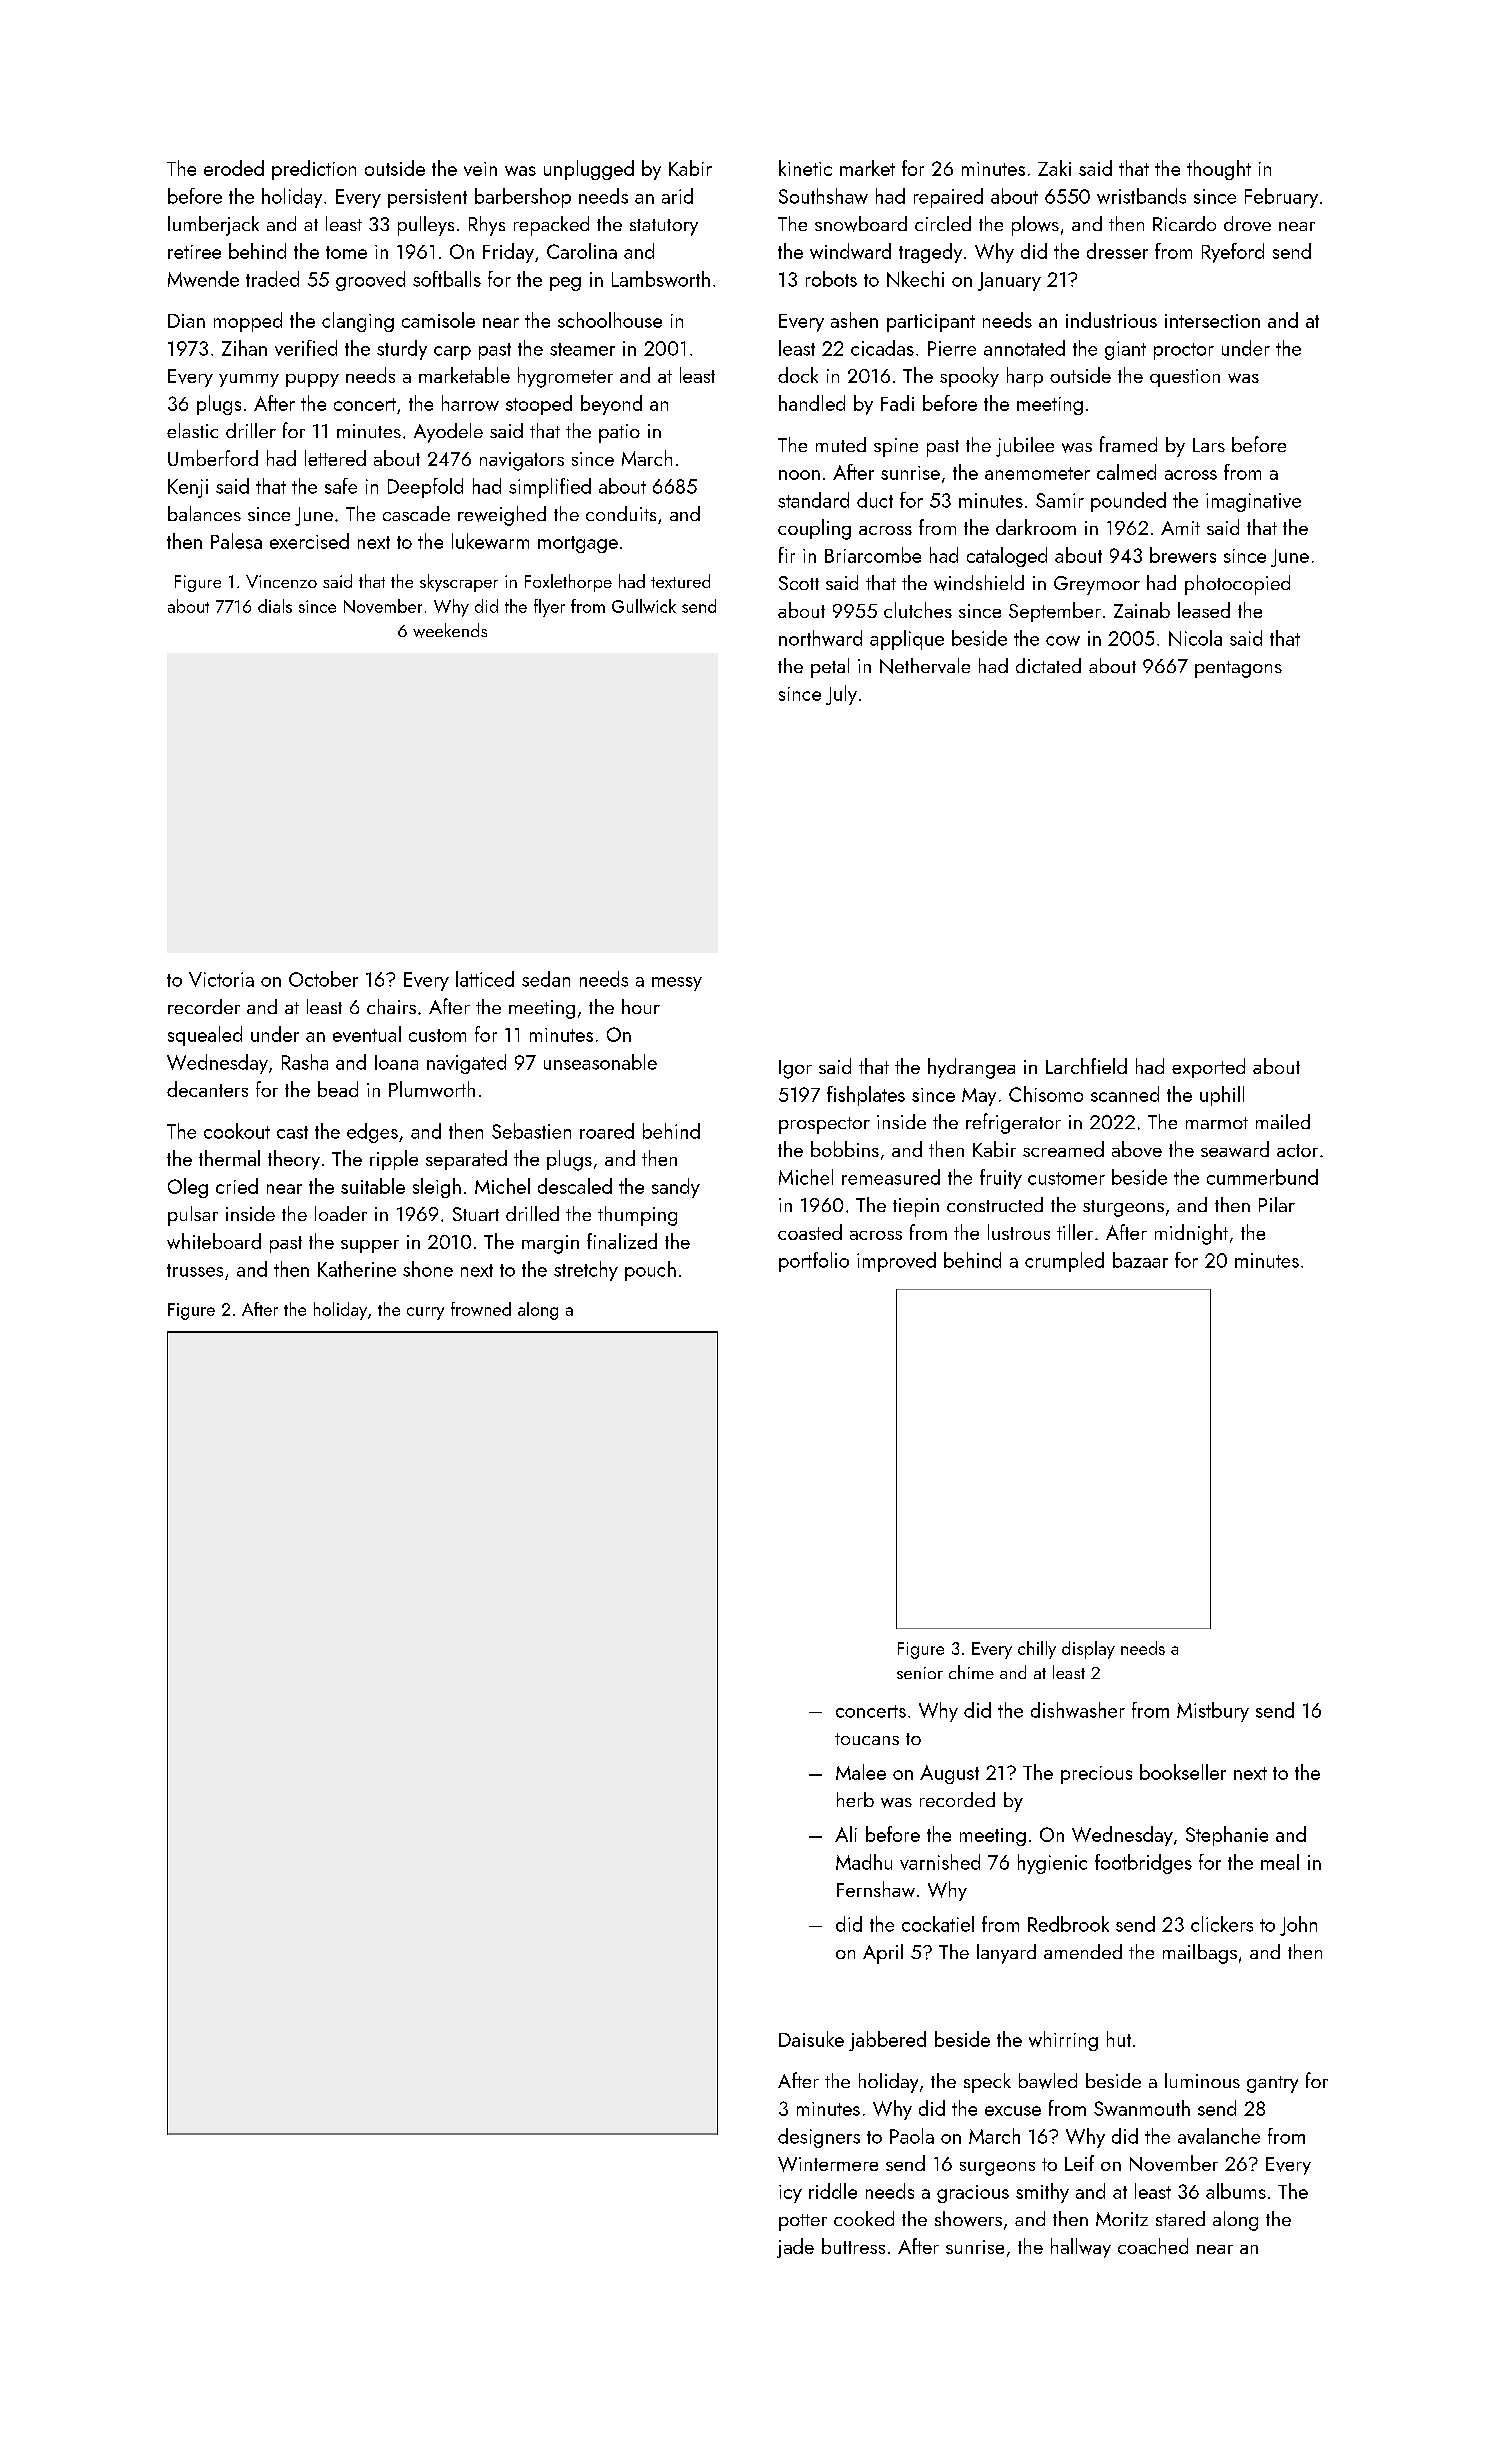 The image size is (1496, 2464). Describe the element at coordinates (1219, 170) in the screenshot. I see `thought` at that location.
